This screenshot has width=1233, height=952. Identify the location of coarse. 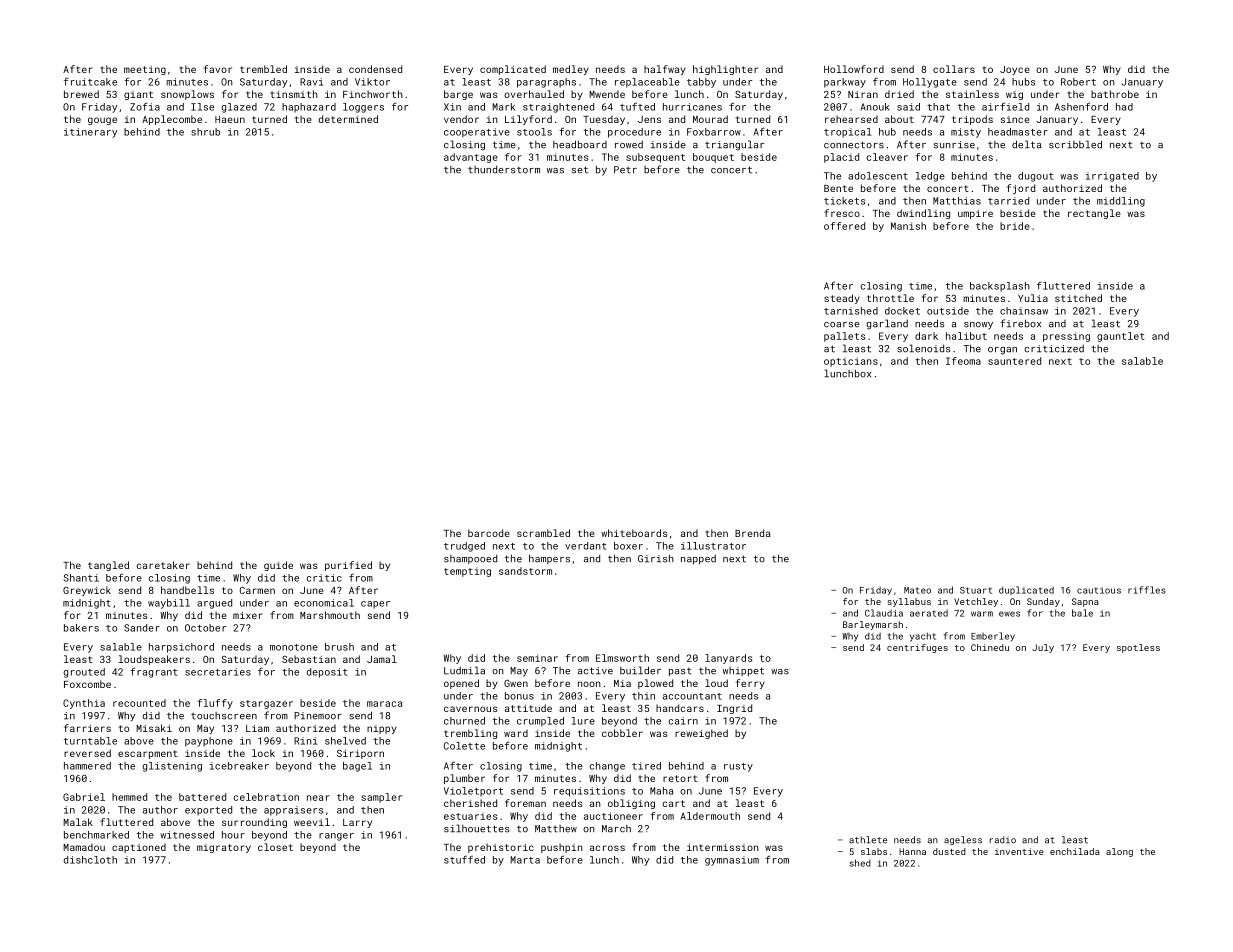
(842, 325).
